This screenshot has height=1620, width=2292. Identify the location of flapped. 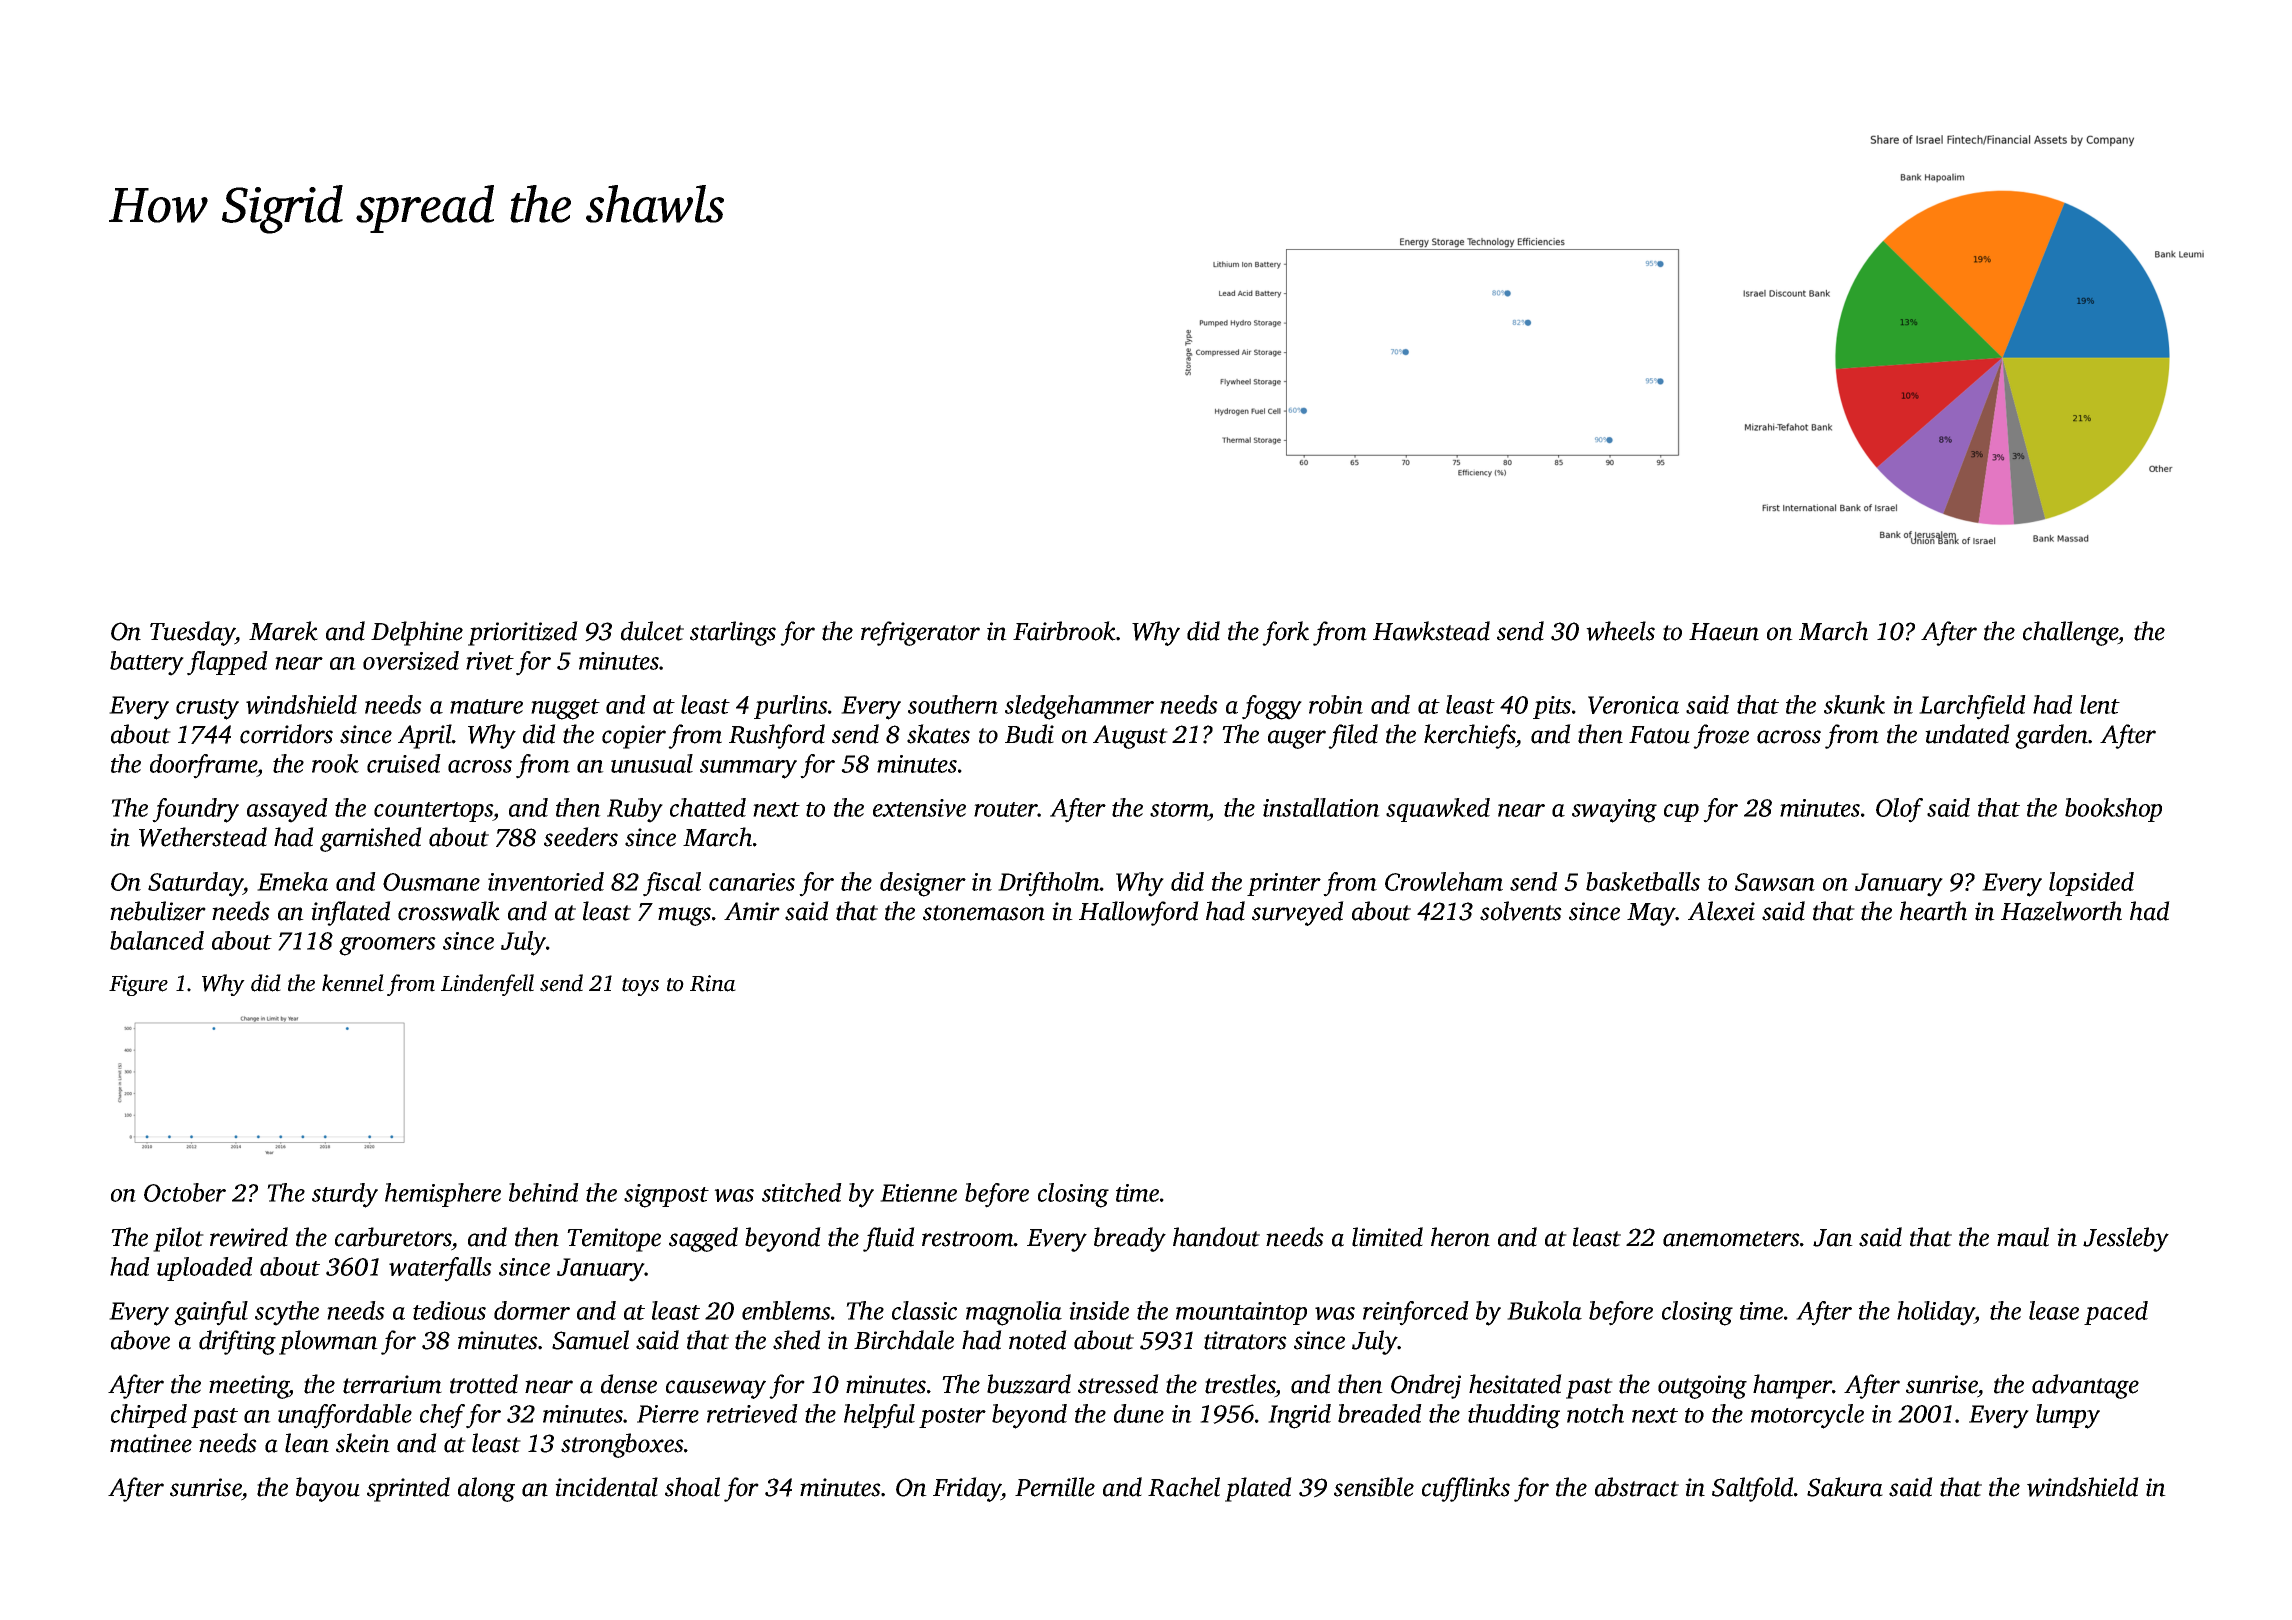
(227, 663).
